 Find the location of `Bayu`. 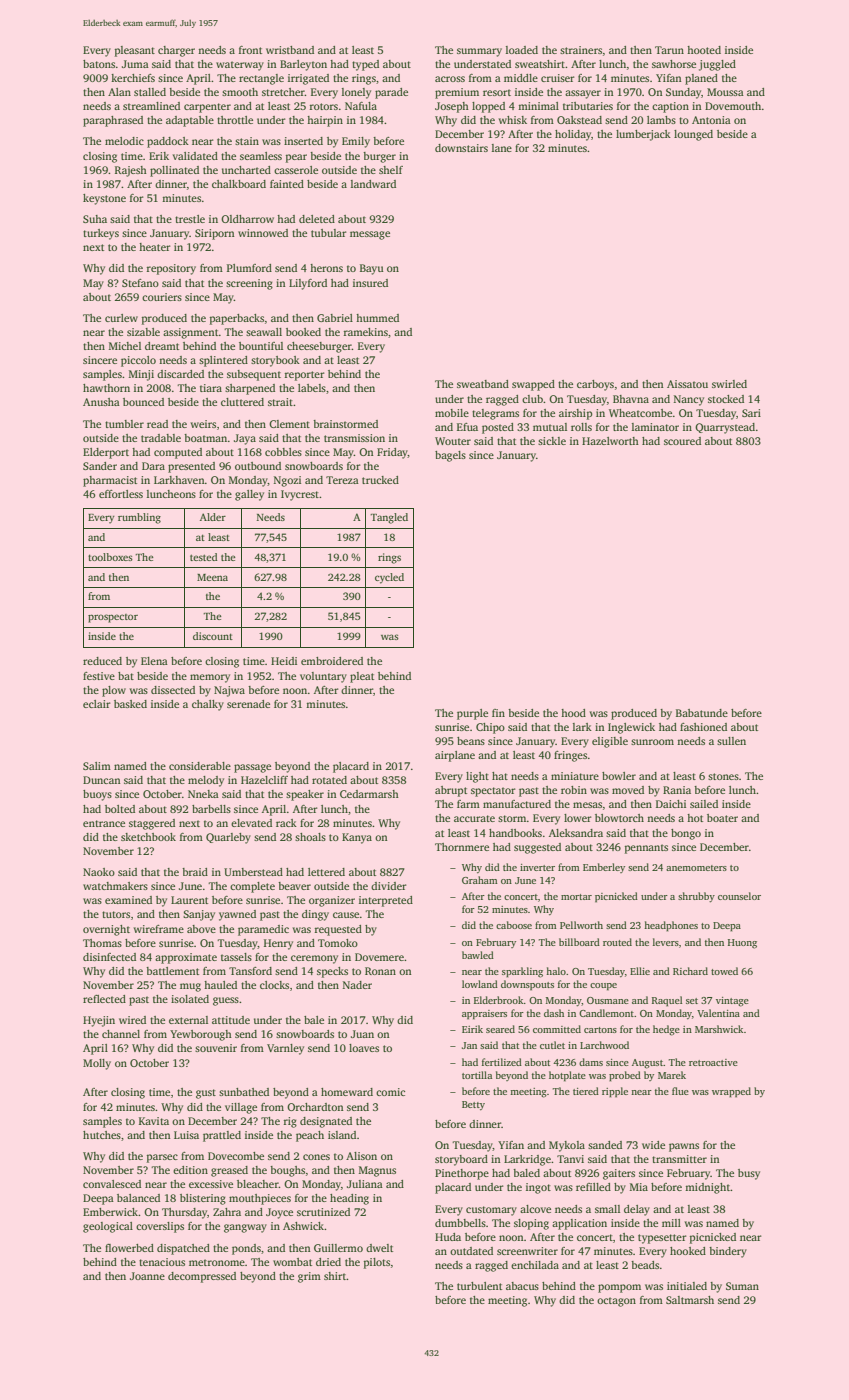

Bayu is located at coordinates (371, 269).
